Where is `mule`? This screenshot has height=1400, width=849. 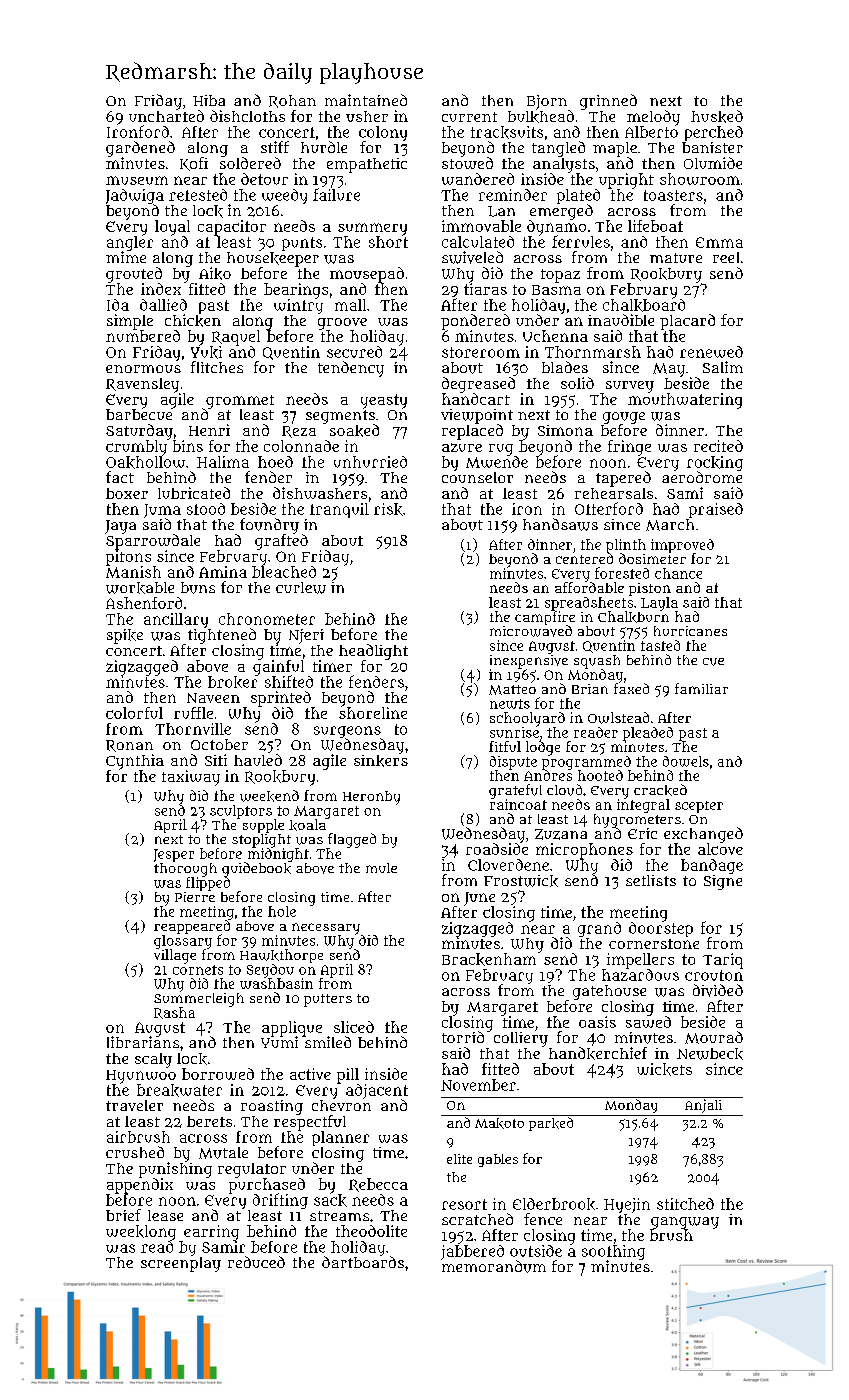
mule is located at coordinates (381, 868).
